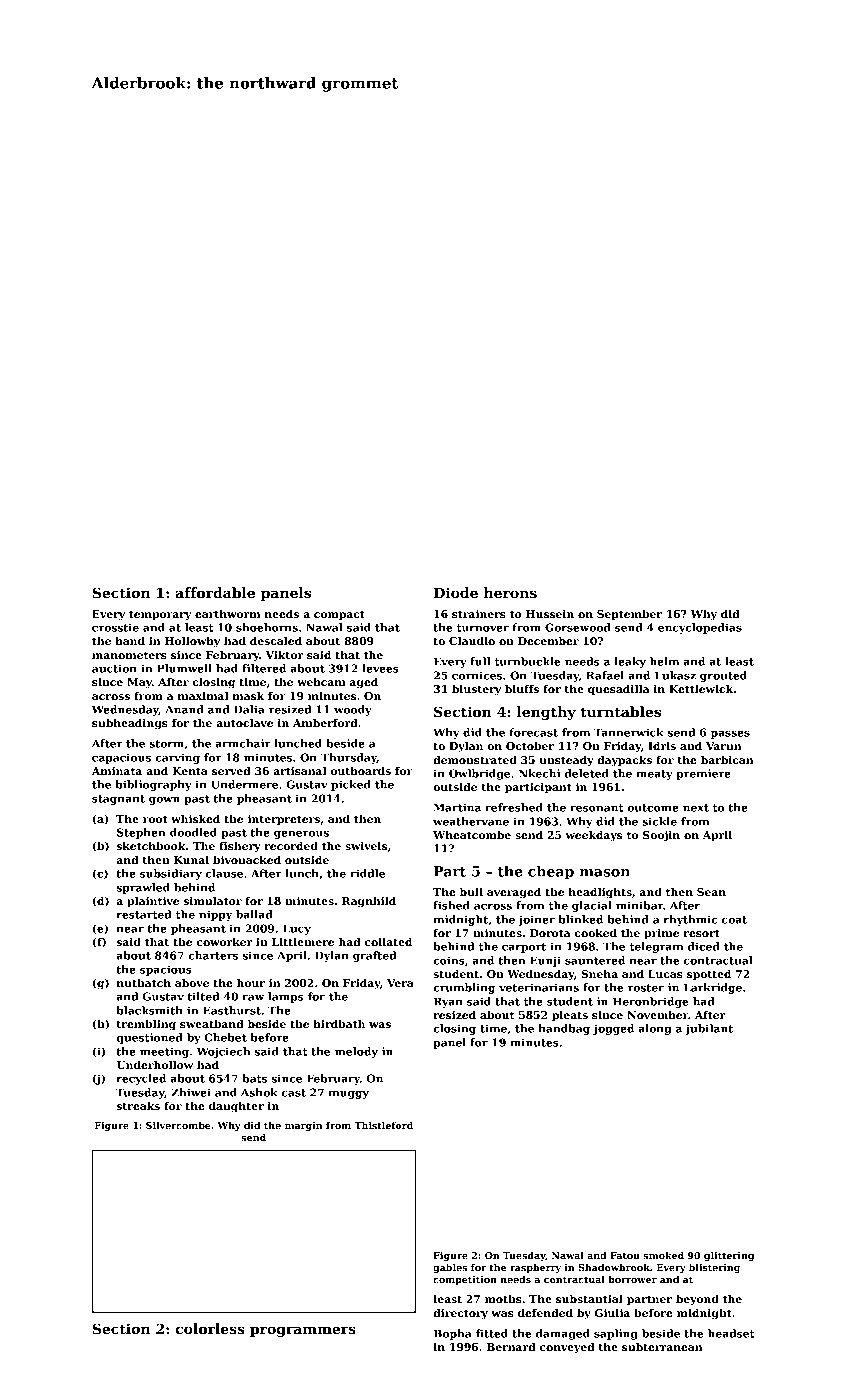  Describe the element at coordinates (210, 1328) in the screenshot. I see `colorless` at that location.
